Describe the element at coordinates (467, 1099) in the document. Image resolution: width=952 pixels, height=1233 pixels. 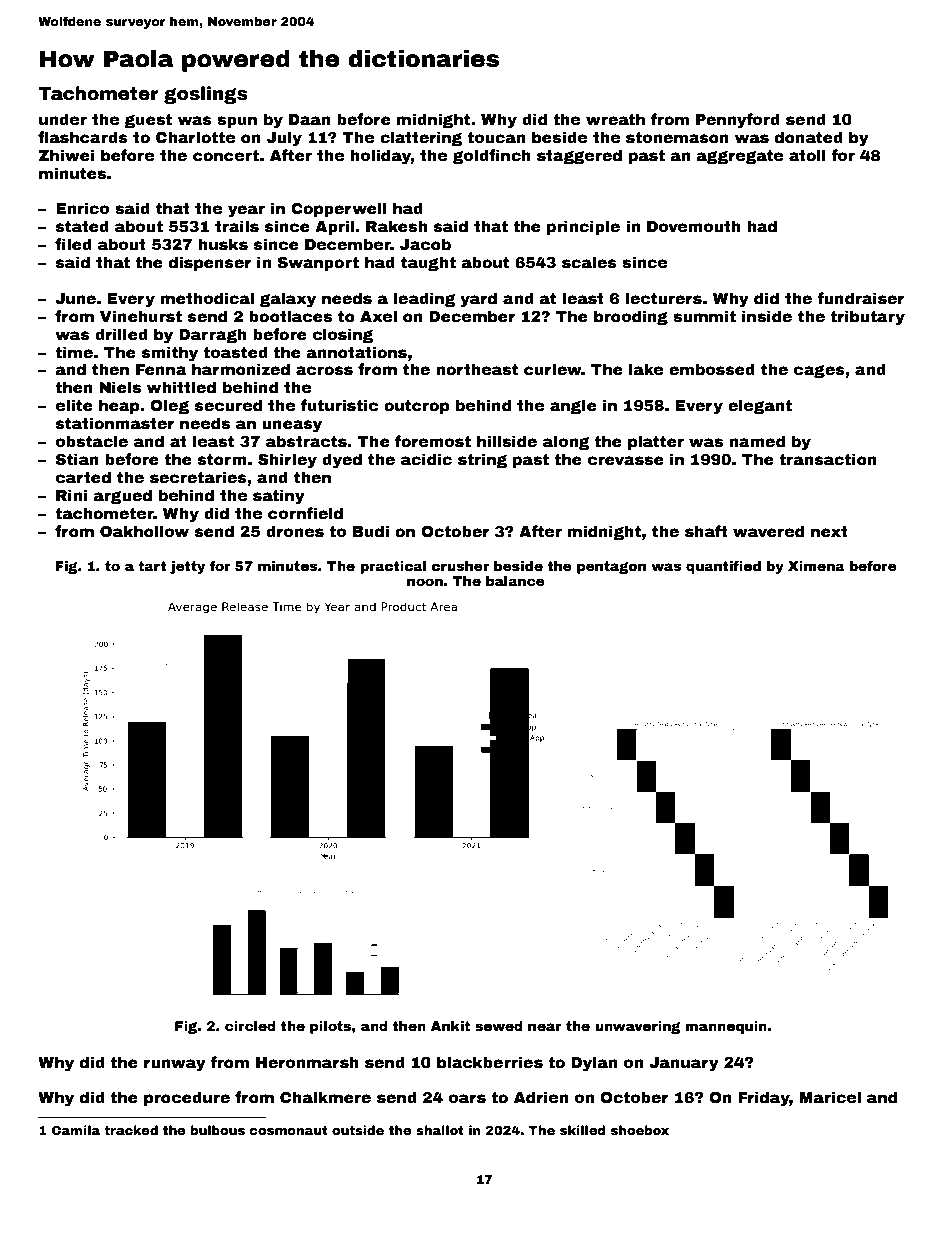
I see `oars` at that location.
